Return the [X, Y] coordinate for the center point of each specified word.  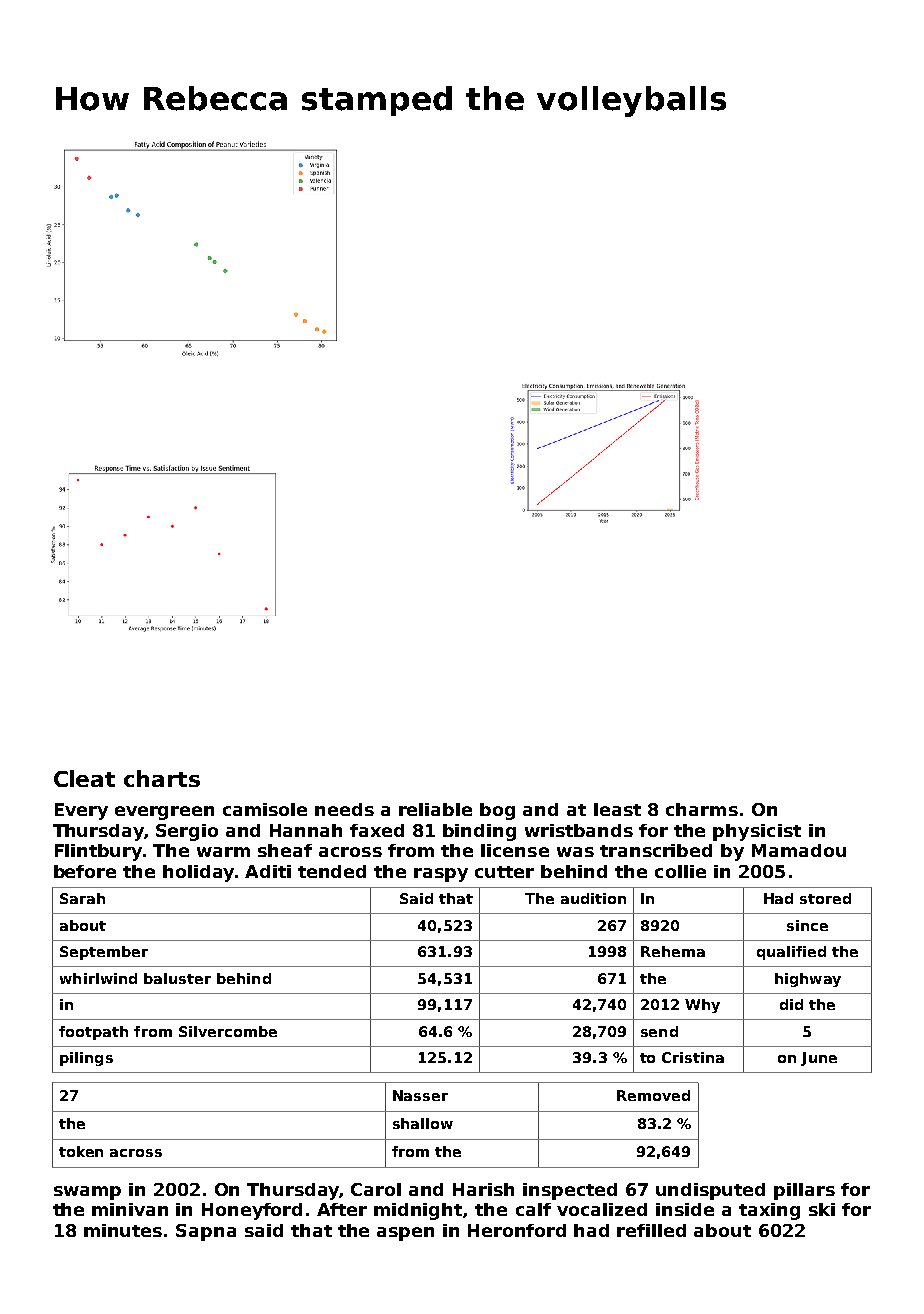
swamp [87, 1193]
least [617, 809]
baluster [177, 978]
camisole [265, 809]
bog [497, 811]
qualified [791, 953]
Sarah [82, 898]
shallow [423, 1123]
